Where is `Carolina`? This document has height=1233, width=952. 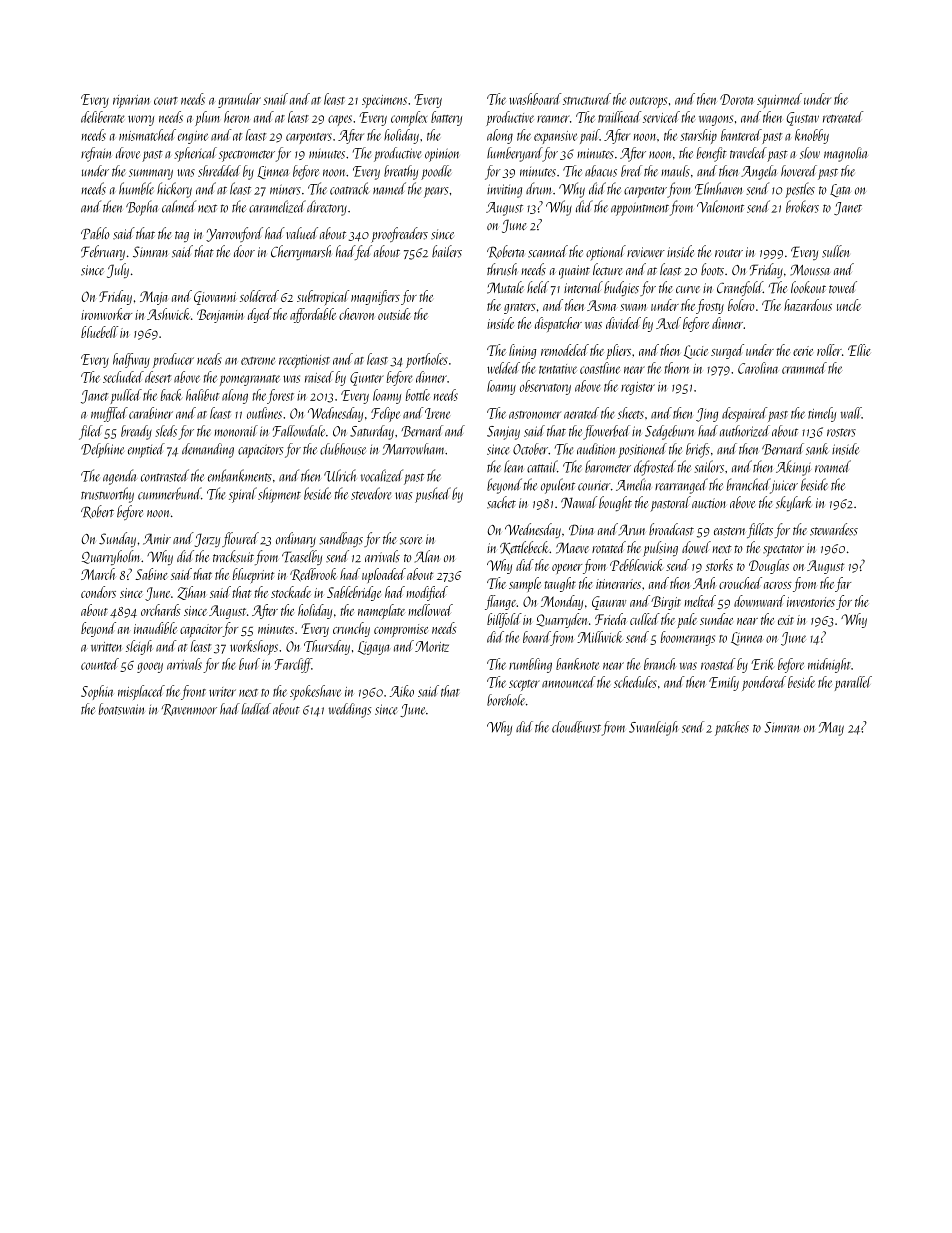
Carolina is located at coordinates (758, 368).
